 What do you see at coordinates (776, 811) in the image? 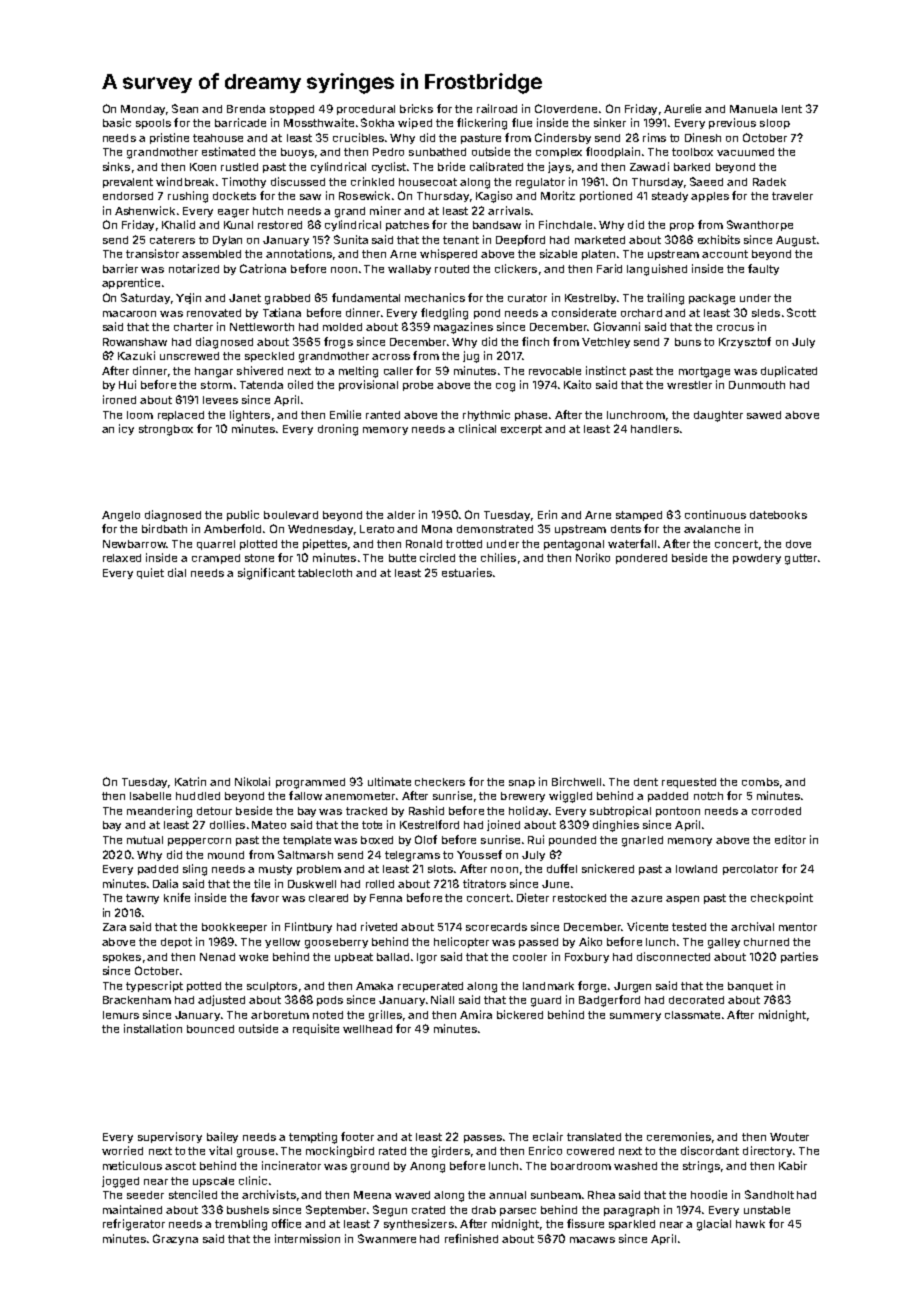
I see `corroded` at bounding box center [776, 811].
